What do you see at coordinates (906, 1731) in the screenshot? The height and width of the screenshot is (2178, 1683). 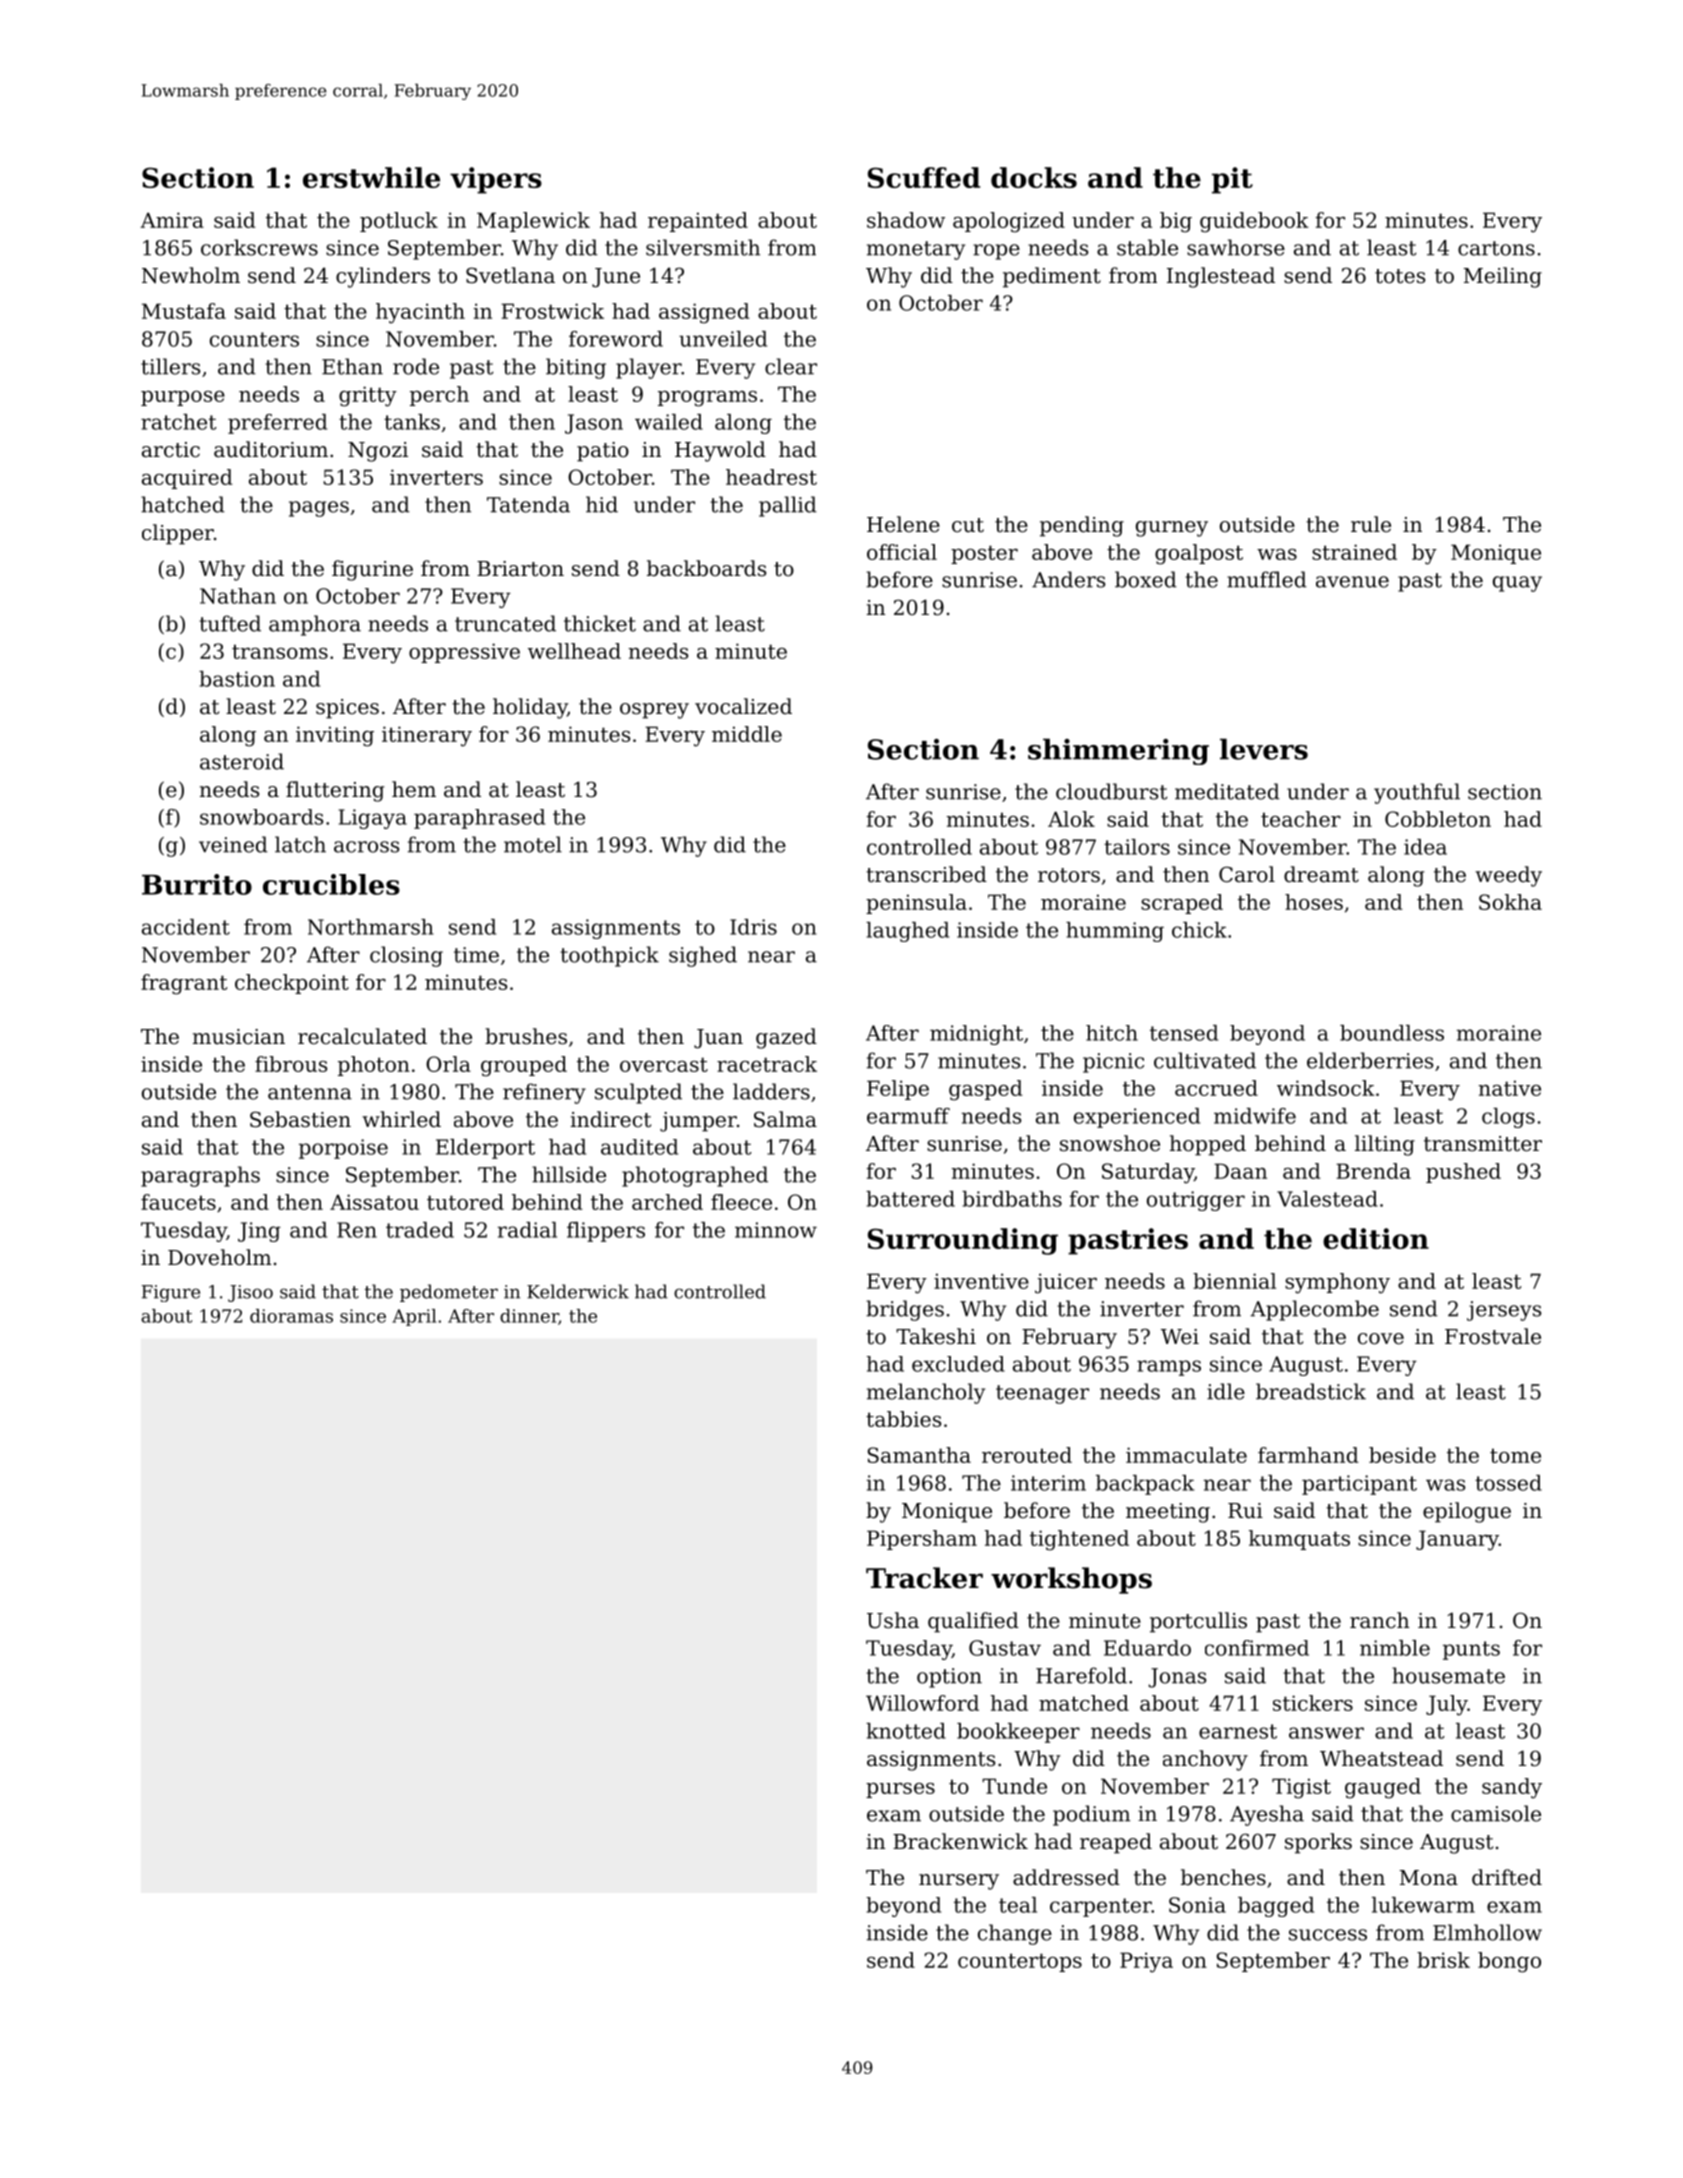 I see `knotted` at bounding box center [906, 1731].
